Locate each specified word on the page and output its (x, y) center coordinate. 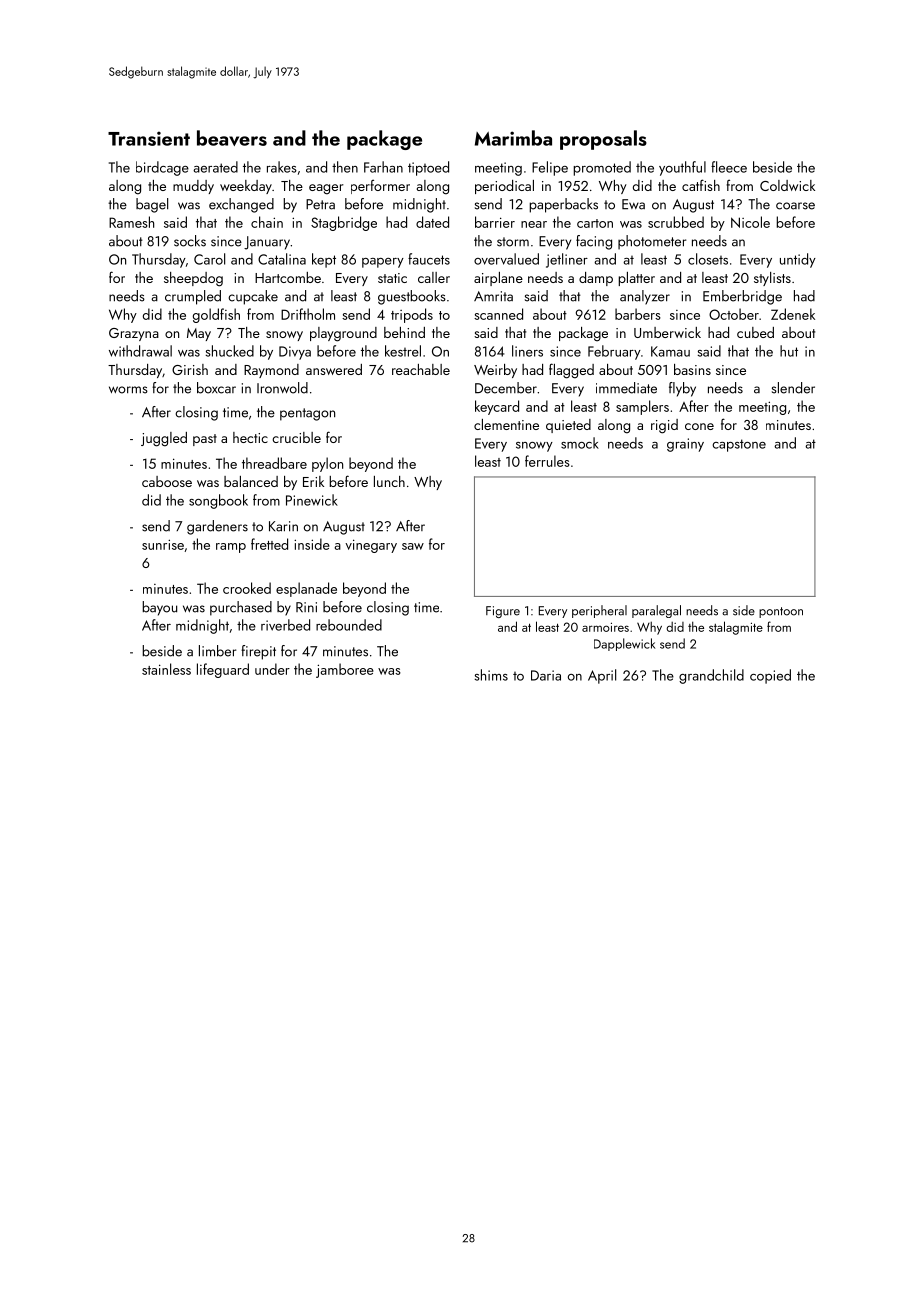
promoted (602, 168)
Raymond (271, 371)
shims (491, 675)
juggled (164, 439)
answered (334, 369)
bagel (152, 205)
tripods (412, 315)
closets (708, 259)
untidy (798, 260)
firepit (258, 652)
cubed (755, 332)
